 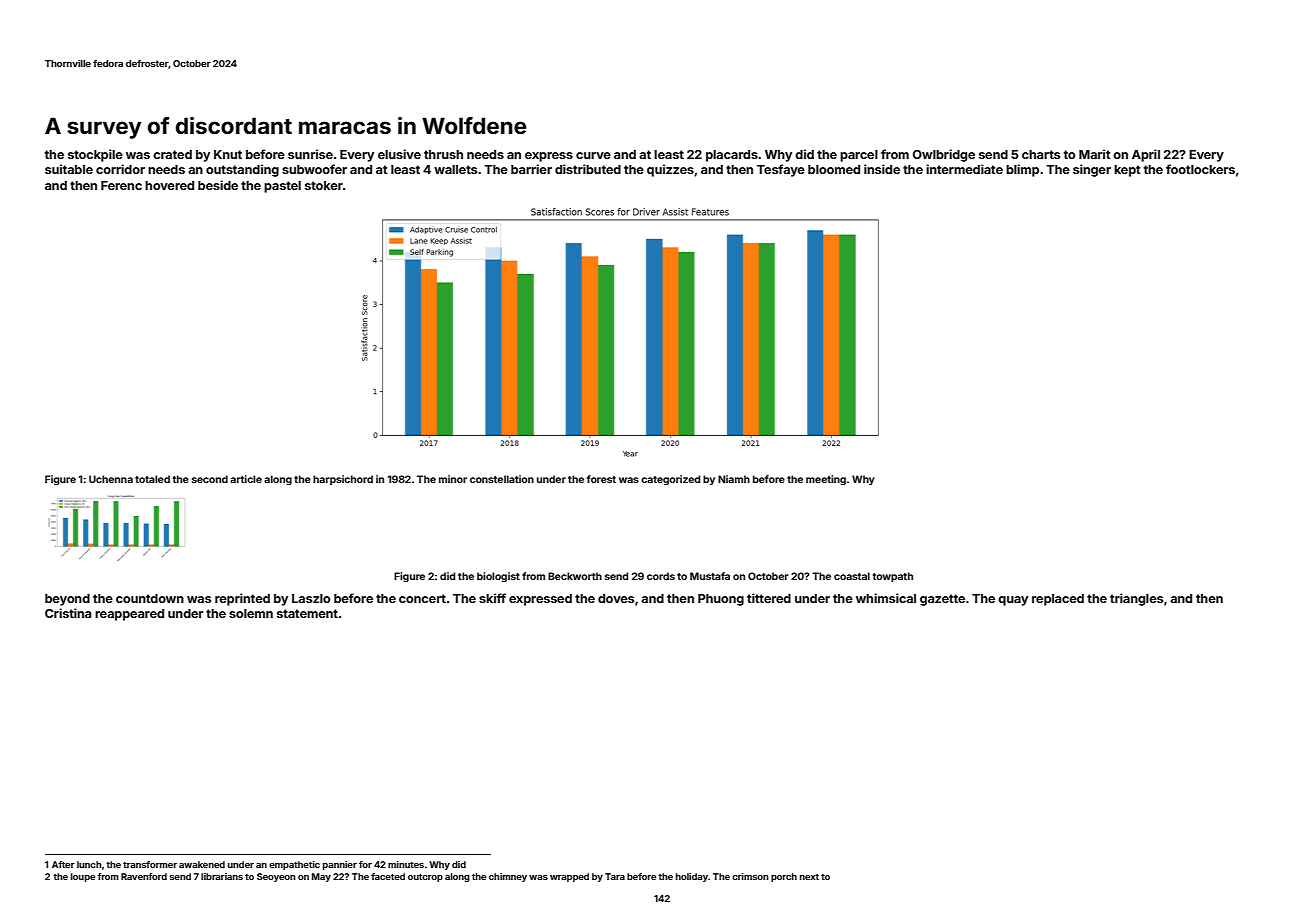 I want to click on Niamh, so click(x=734, y=479).
